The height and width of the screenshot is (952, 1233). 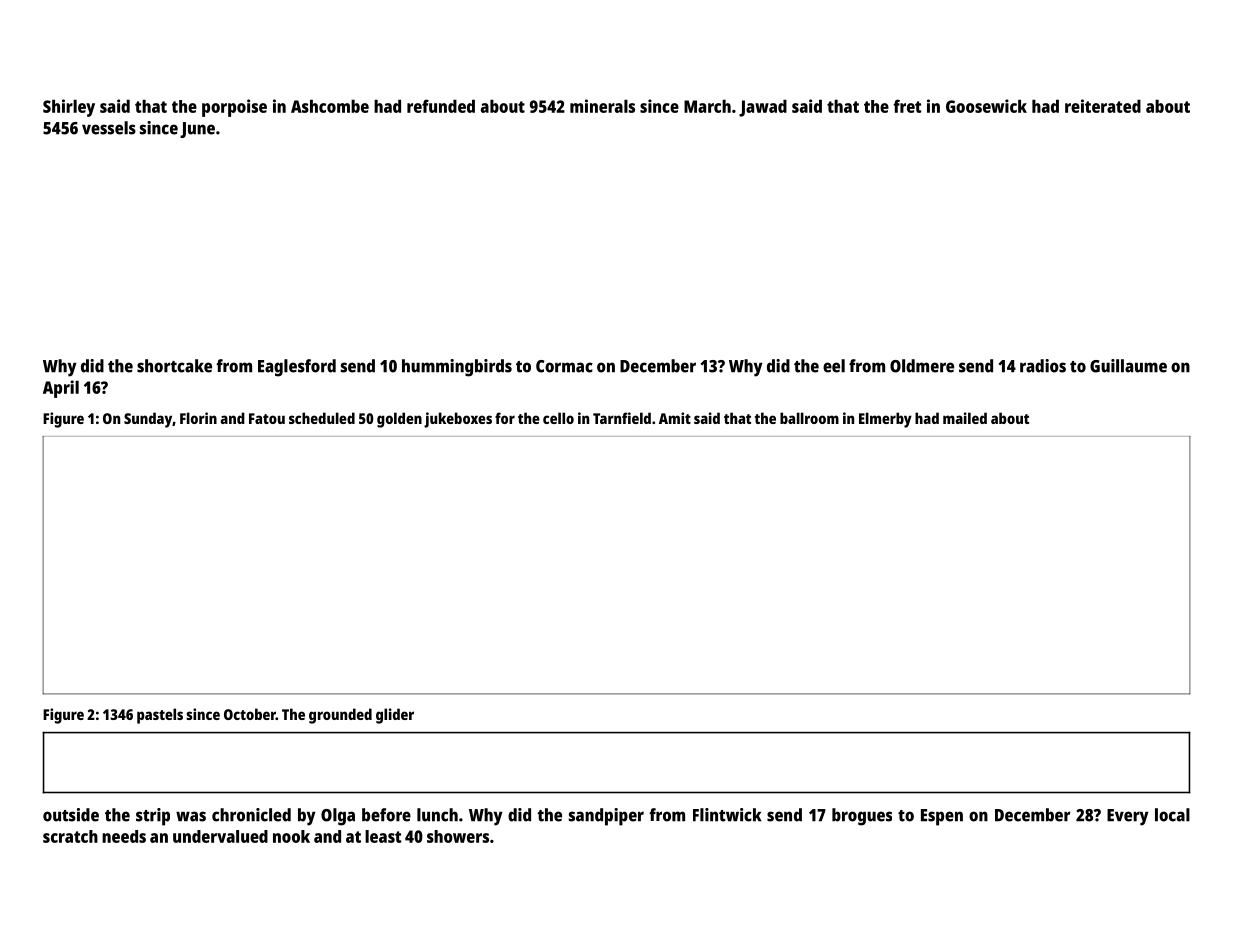 I want to click on Guillaume, so click(x=1128, y=366).
